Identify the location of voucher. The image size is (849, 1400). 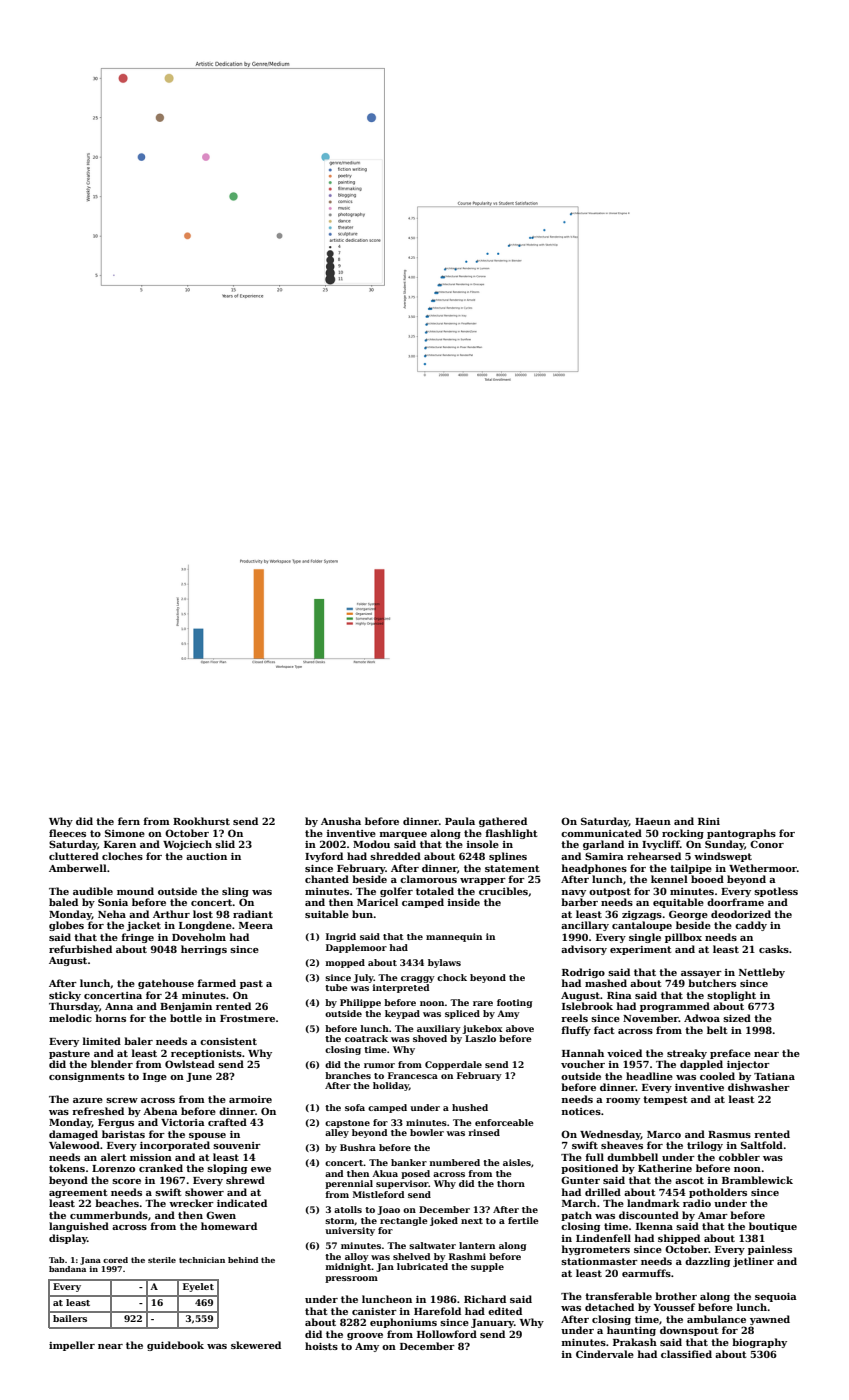
(583, 1064).
